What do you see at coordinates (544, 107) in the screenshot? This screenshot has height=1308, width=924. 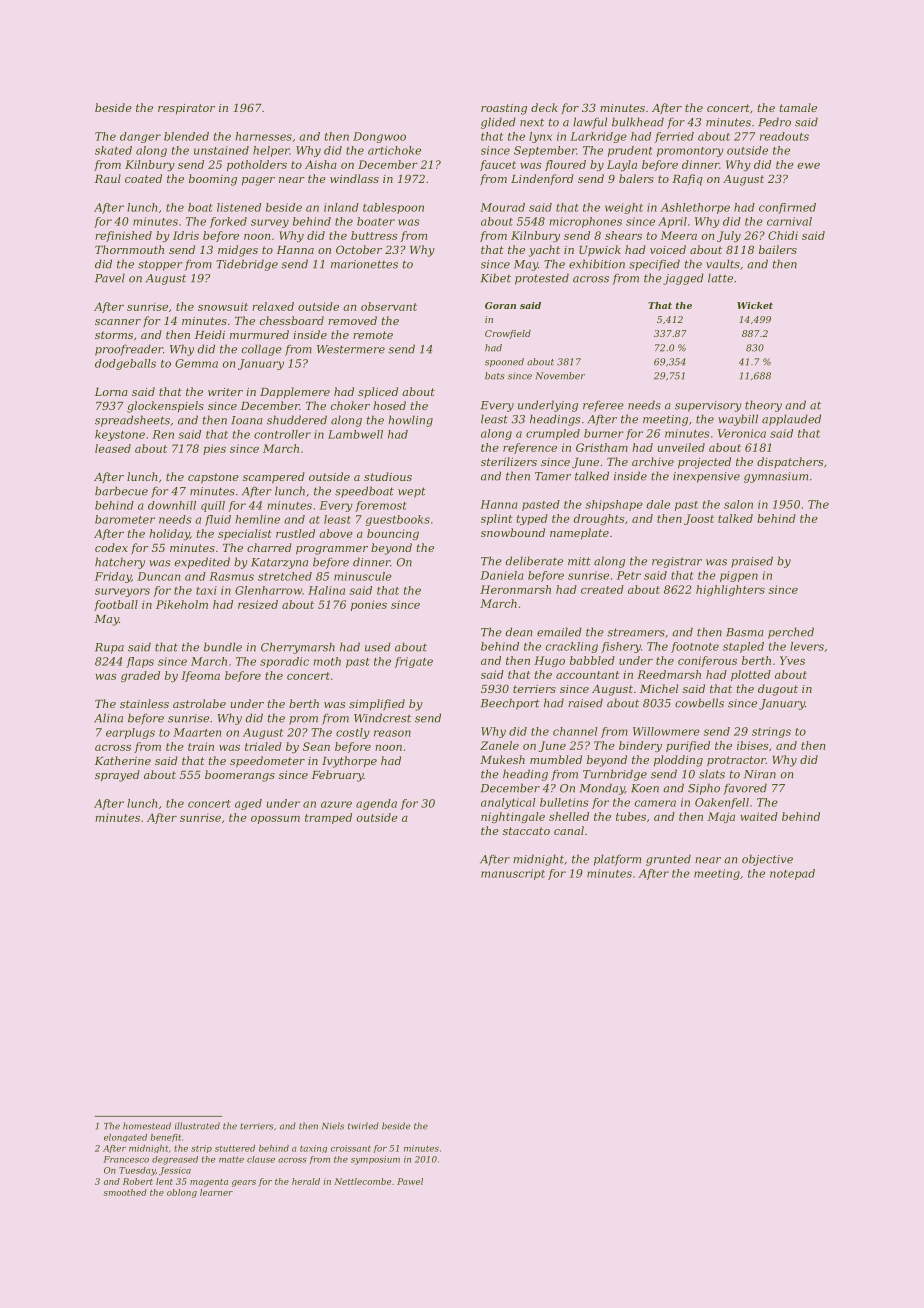 I see `deck` at bounding box center [544, 107].
